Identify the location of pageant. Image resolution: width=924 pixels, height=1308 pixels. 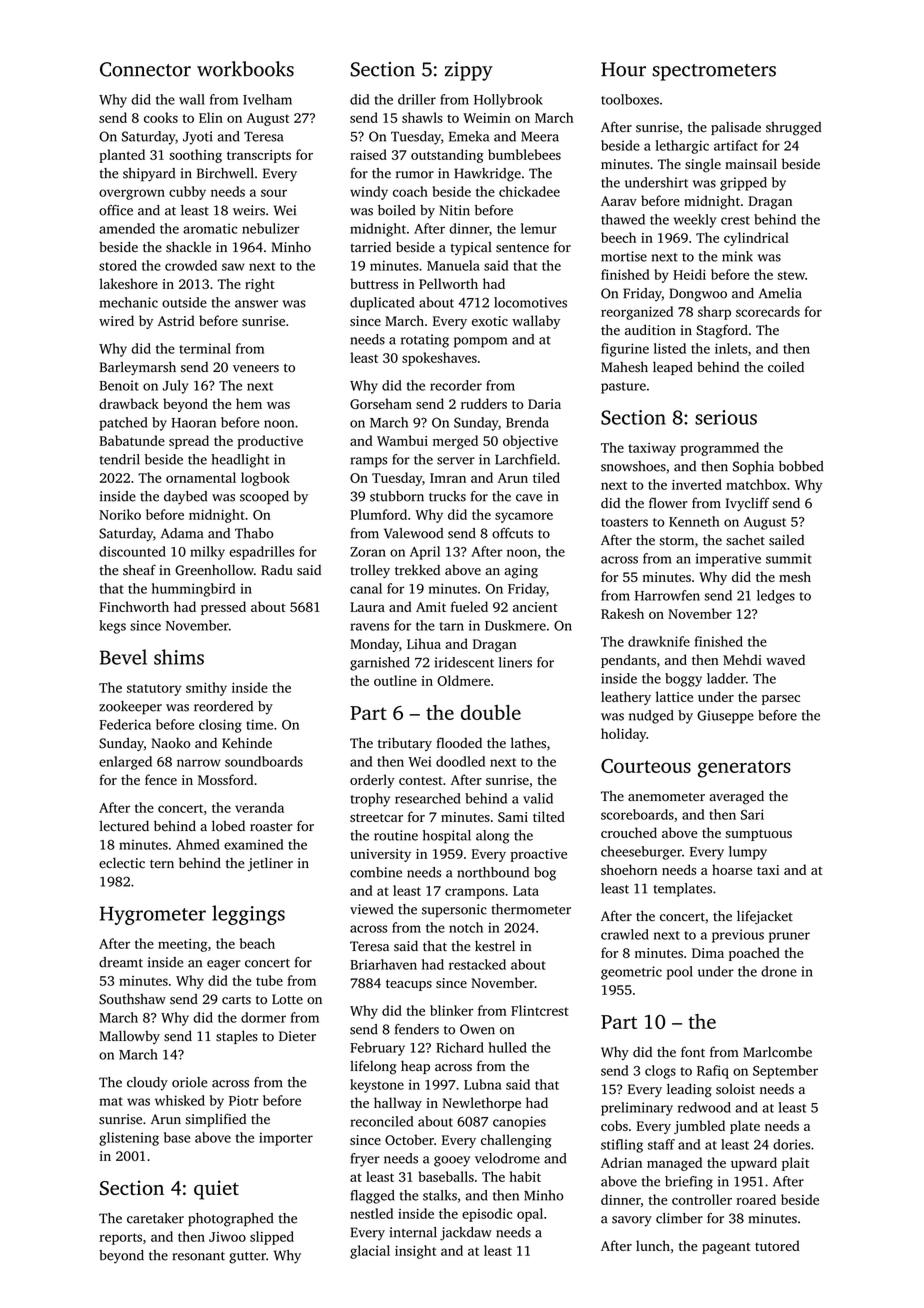
(726, 1248).
